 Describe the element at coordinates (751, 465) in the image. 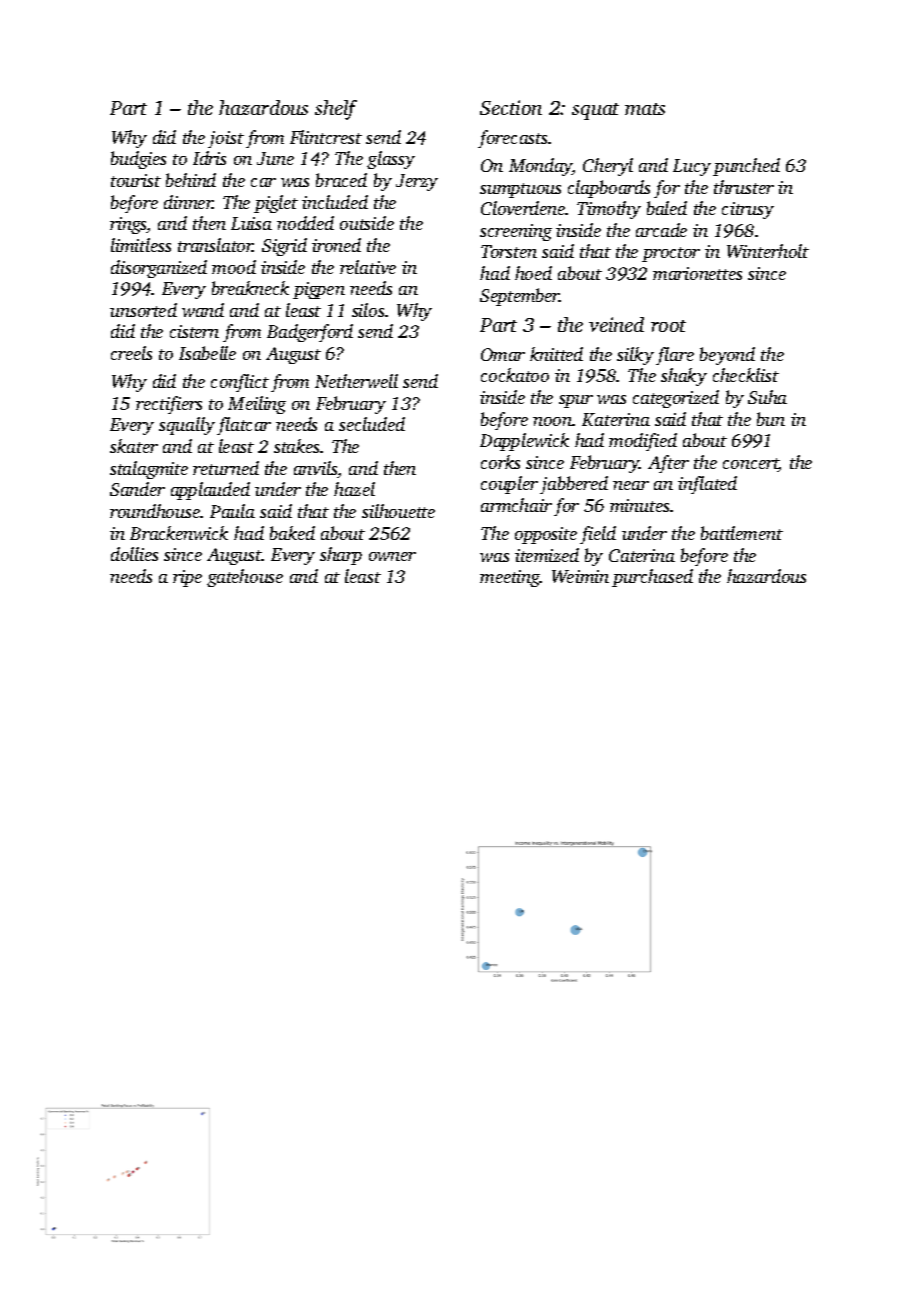

I see `concert` at that location.
